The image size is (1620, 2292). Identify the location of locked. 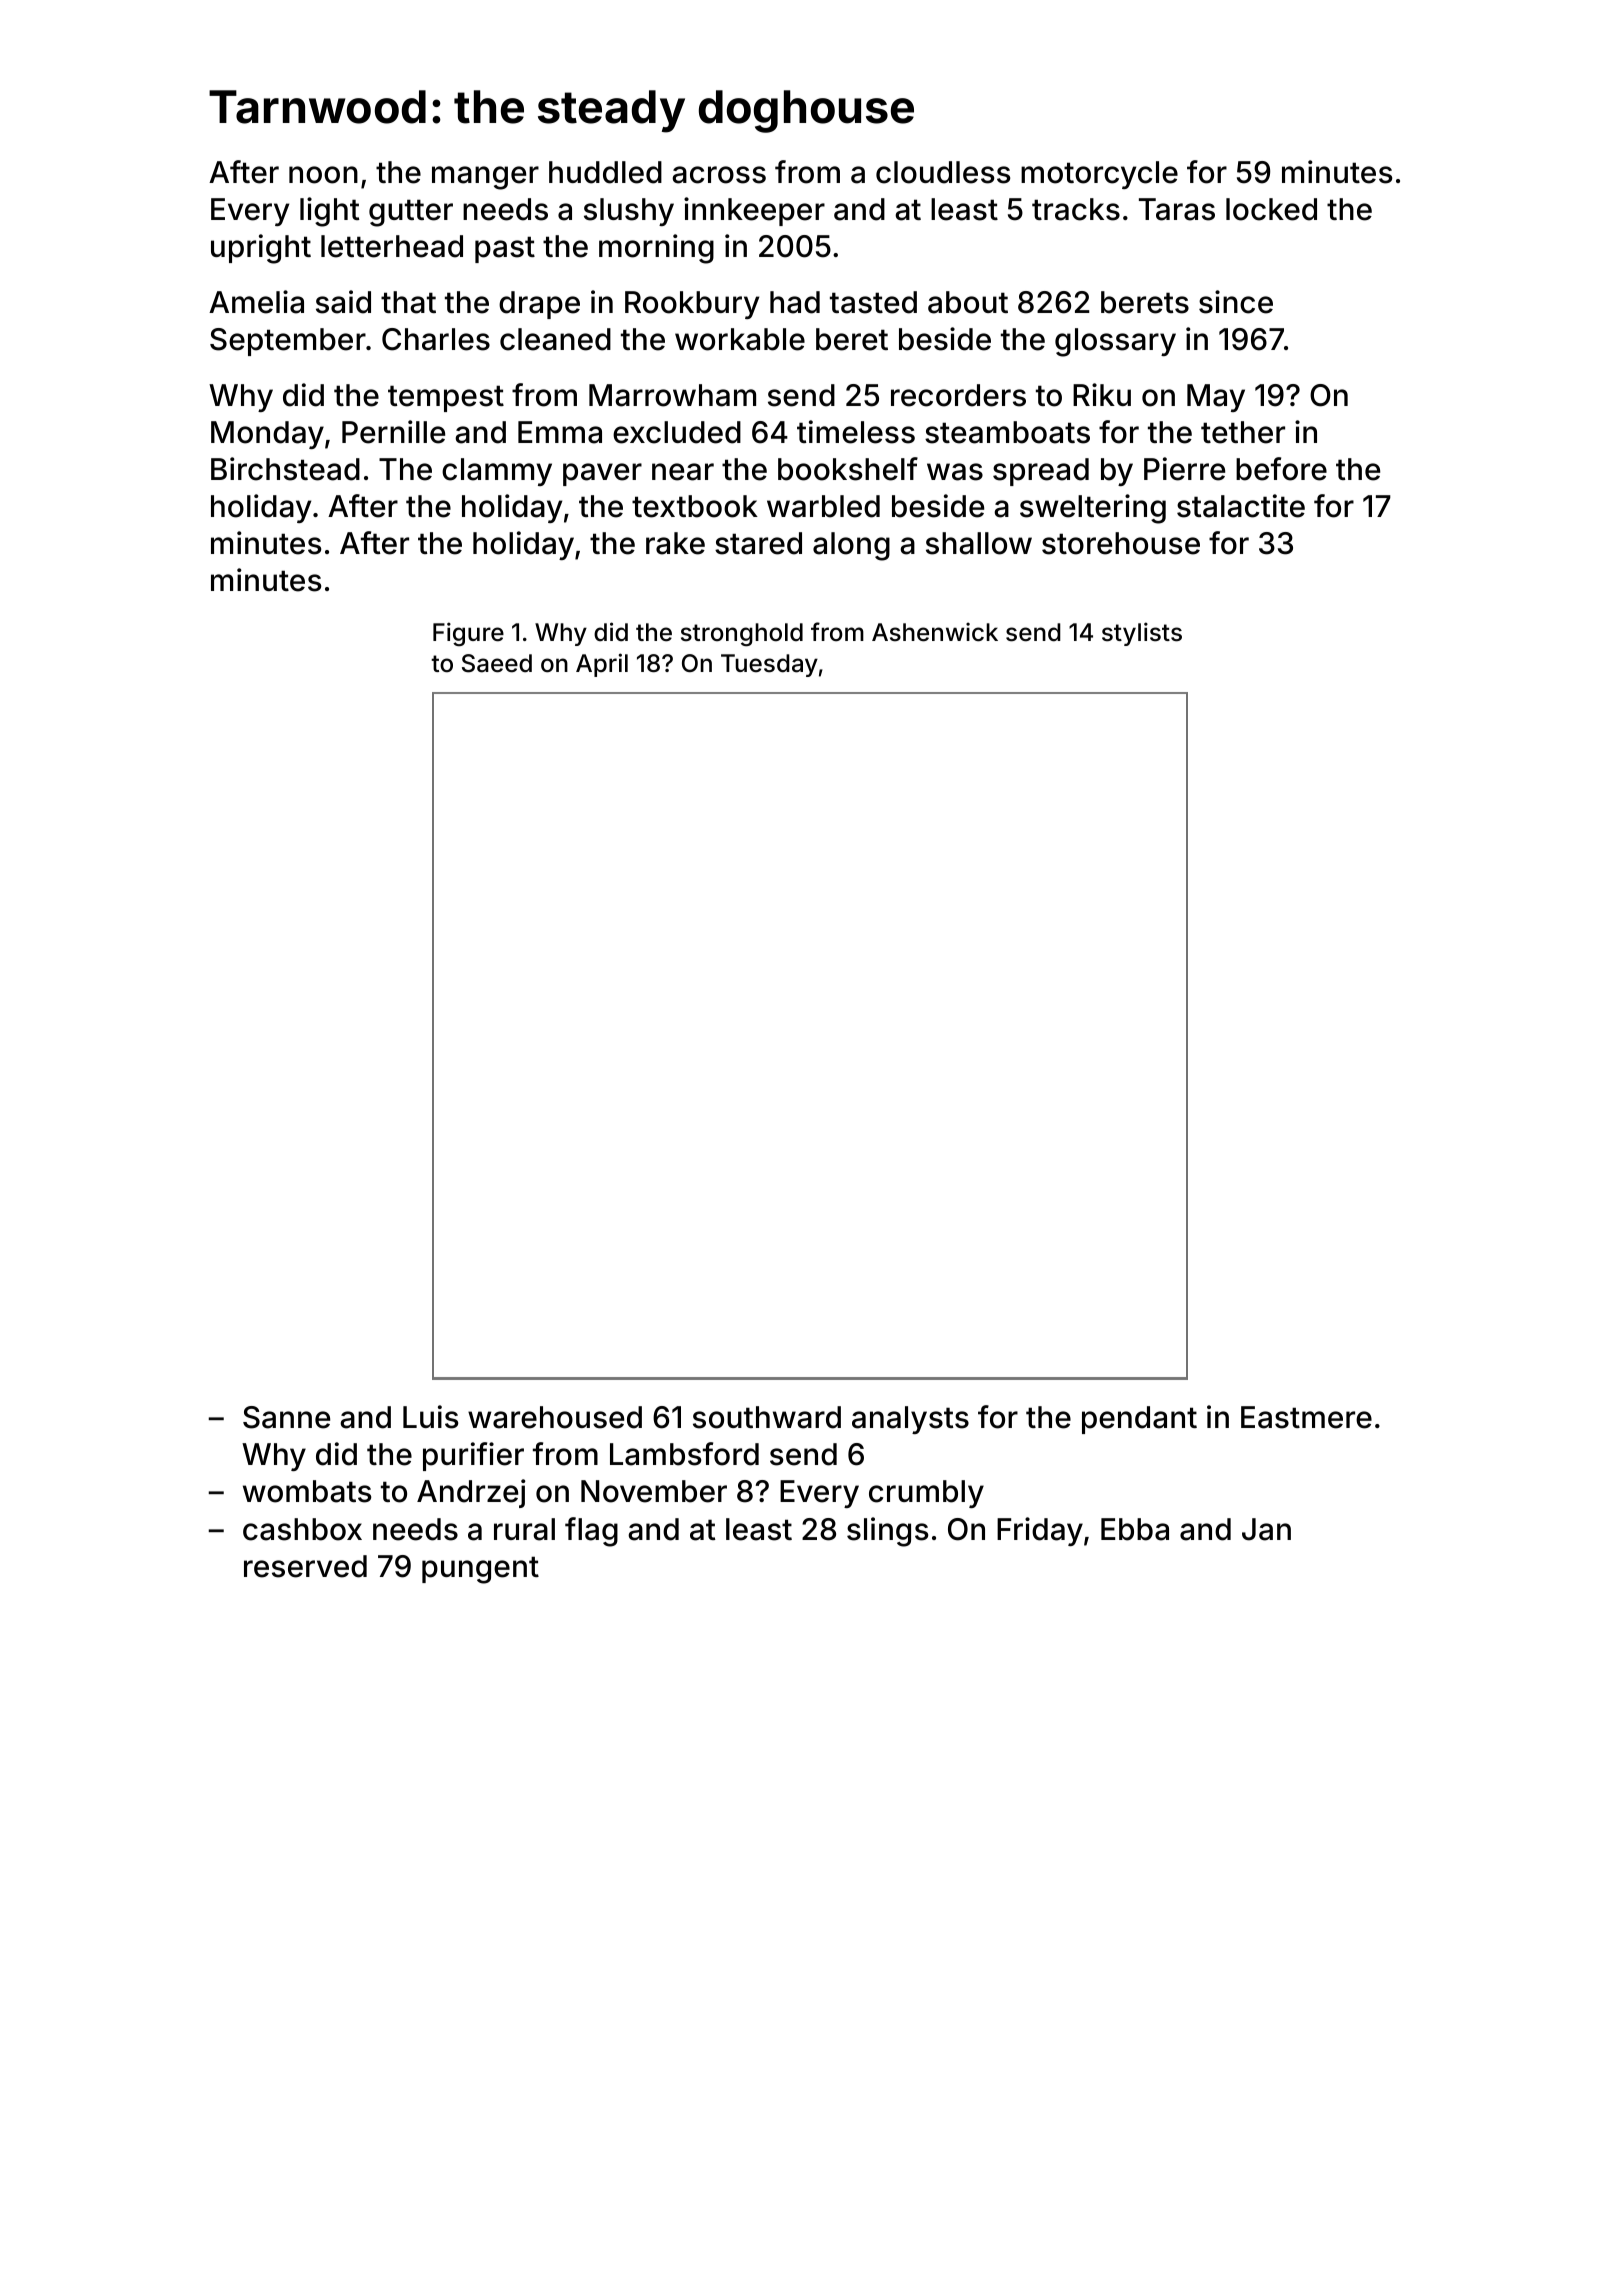
(1271, 209).
